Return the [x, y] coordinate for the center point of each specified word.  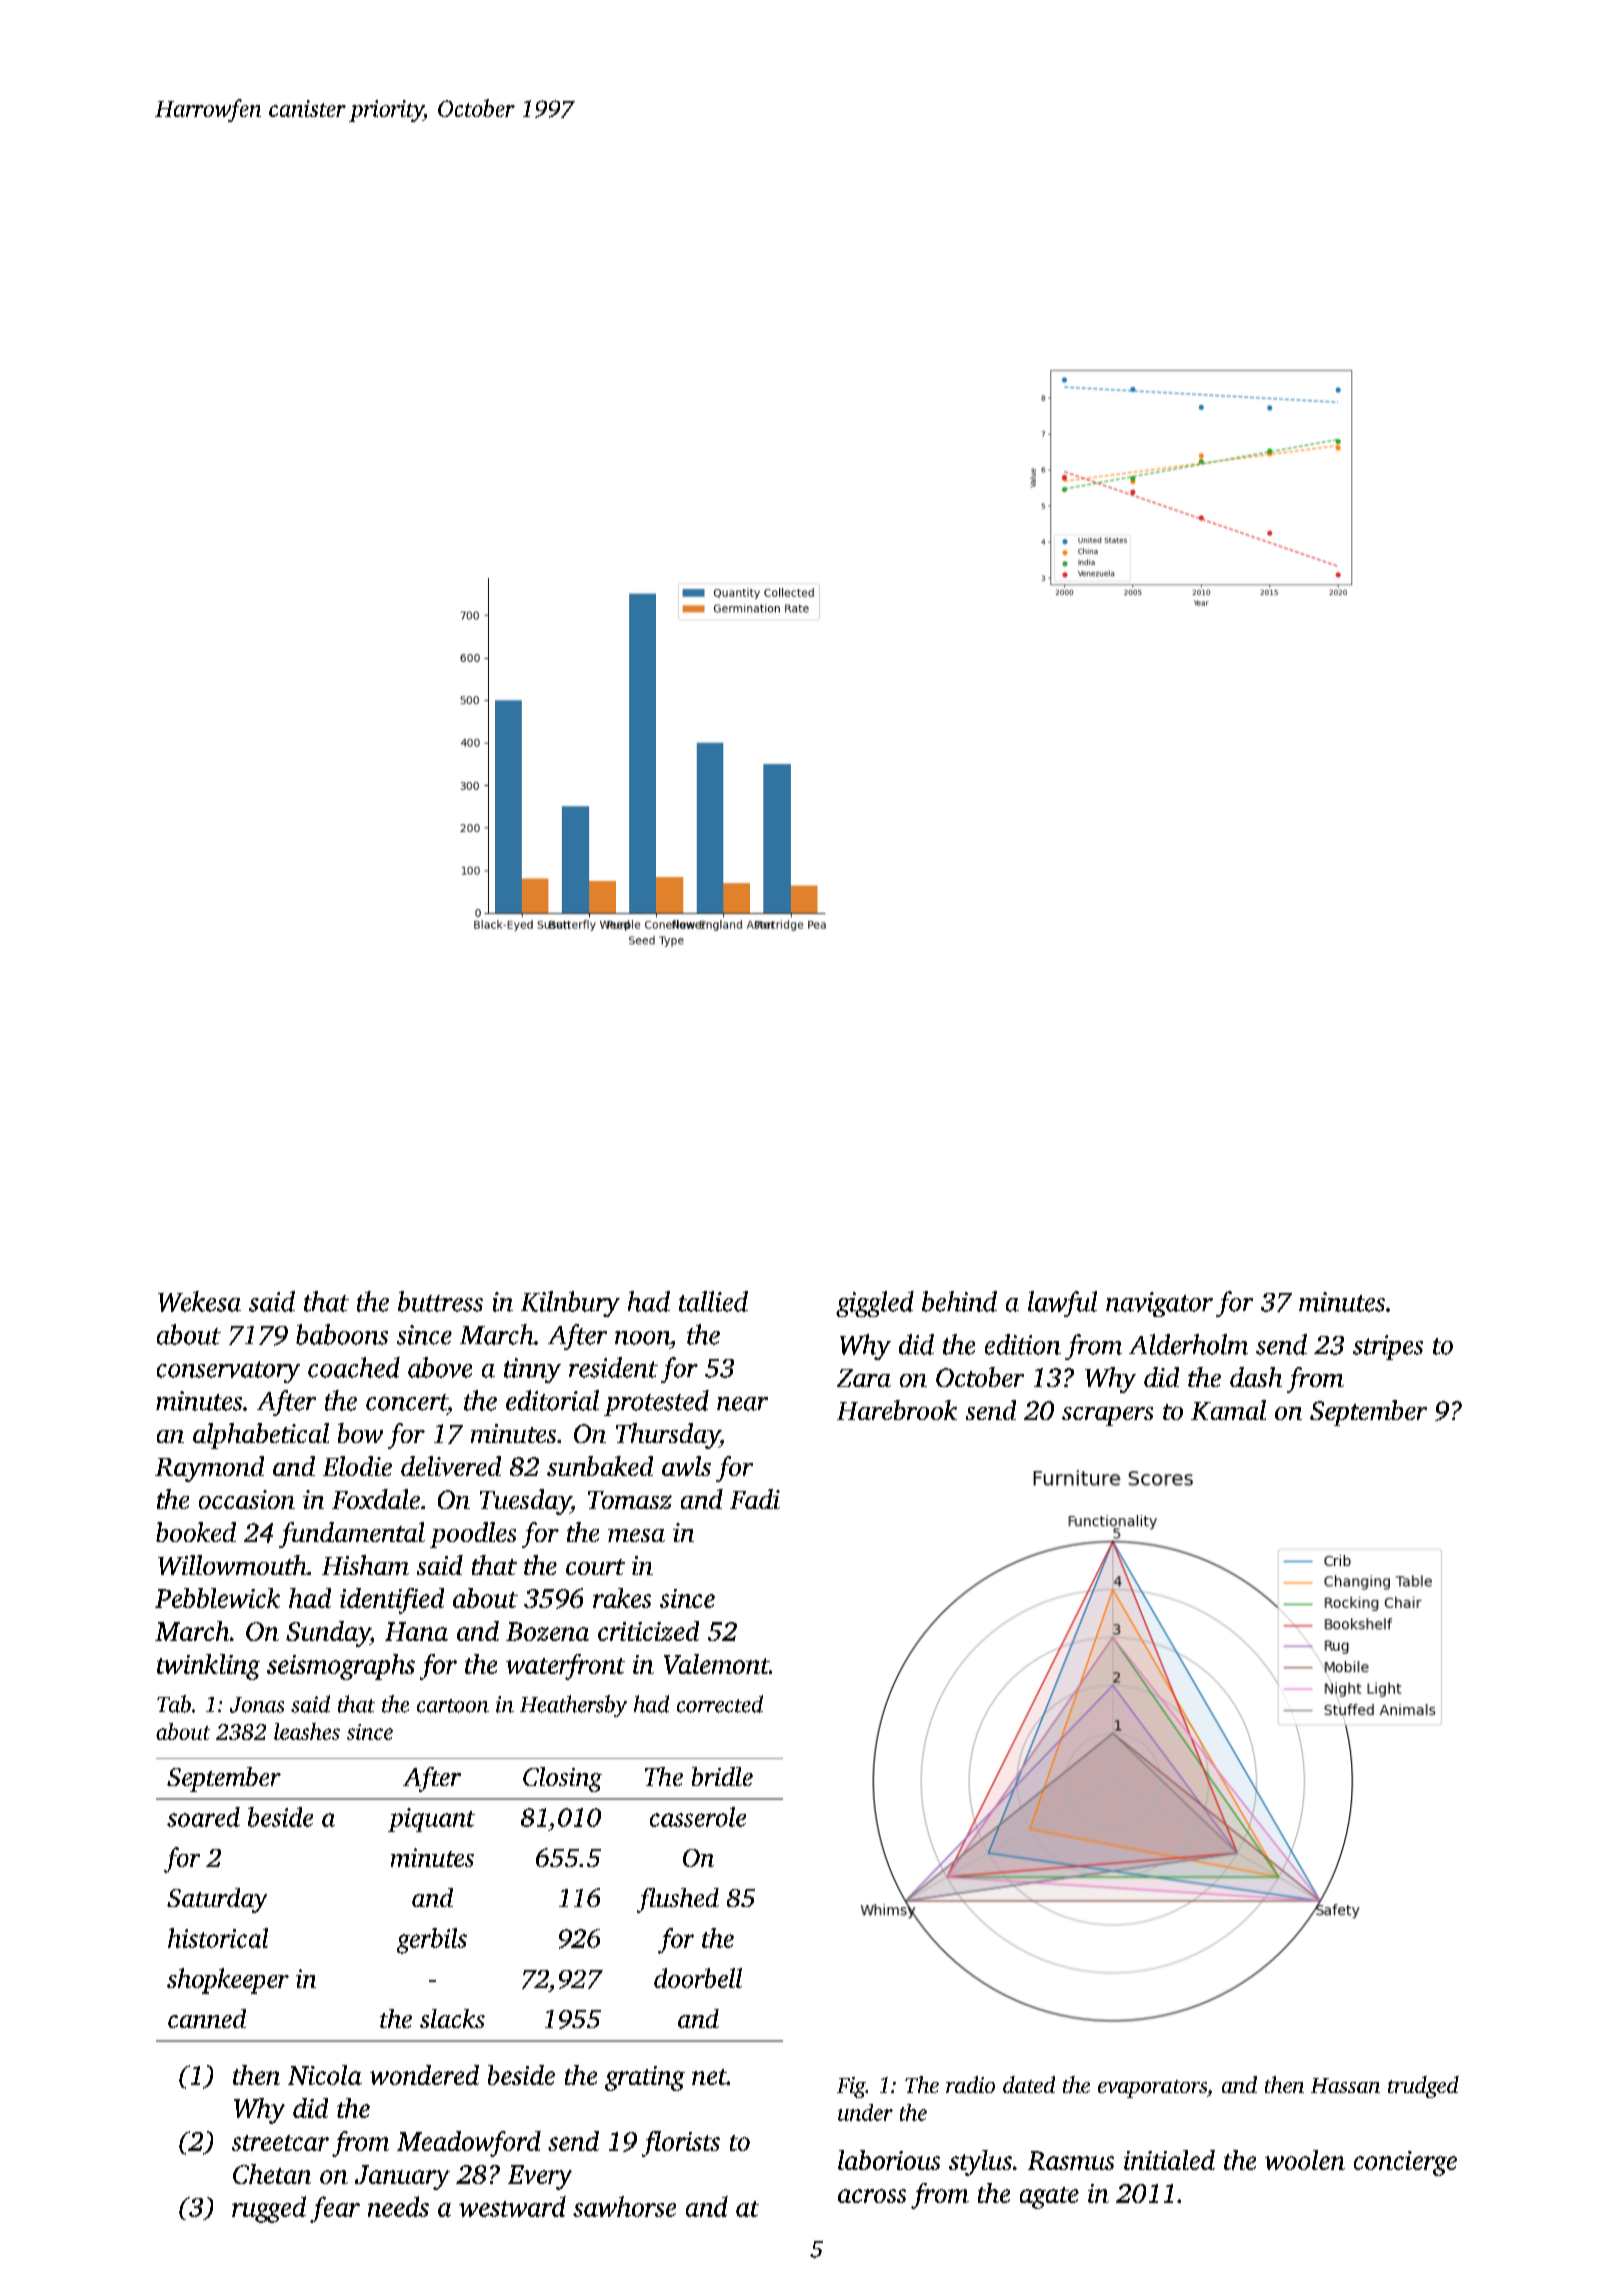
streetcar [280, 2143]
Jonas [257, 1705]
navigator [1159, 1304]
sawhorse [624, 2206]
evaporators [1152, 2089]
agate [1049, 2198]
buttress [440, 1301]
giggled [875, 1304]
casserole [698, 1817]
